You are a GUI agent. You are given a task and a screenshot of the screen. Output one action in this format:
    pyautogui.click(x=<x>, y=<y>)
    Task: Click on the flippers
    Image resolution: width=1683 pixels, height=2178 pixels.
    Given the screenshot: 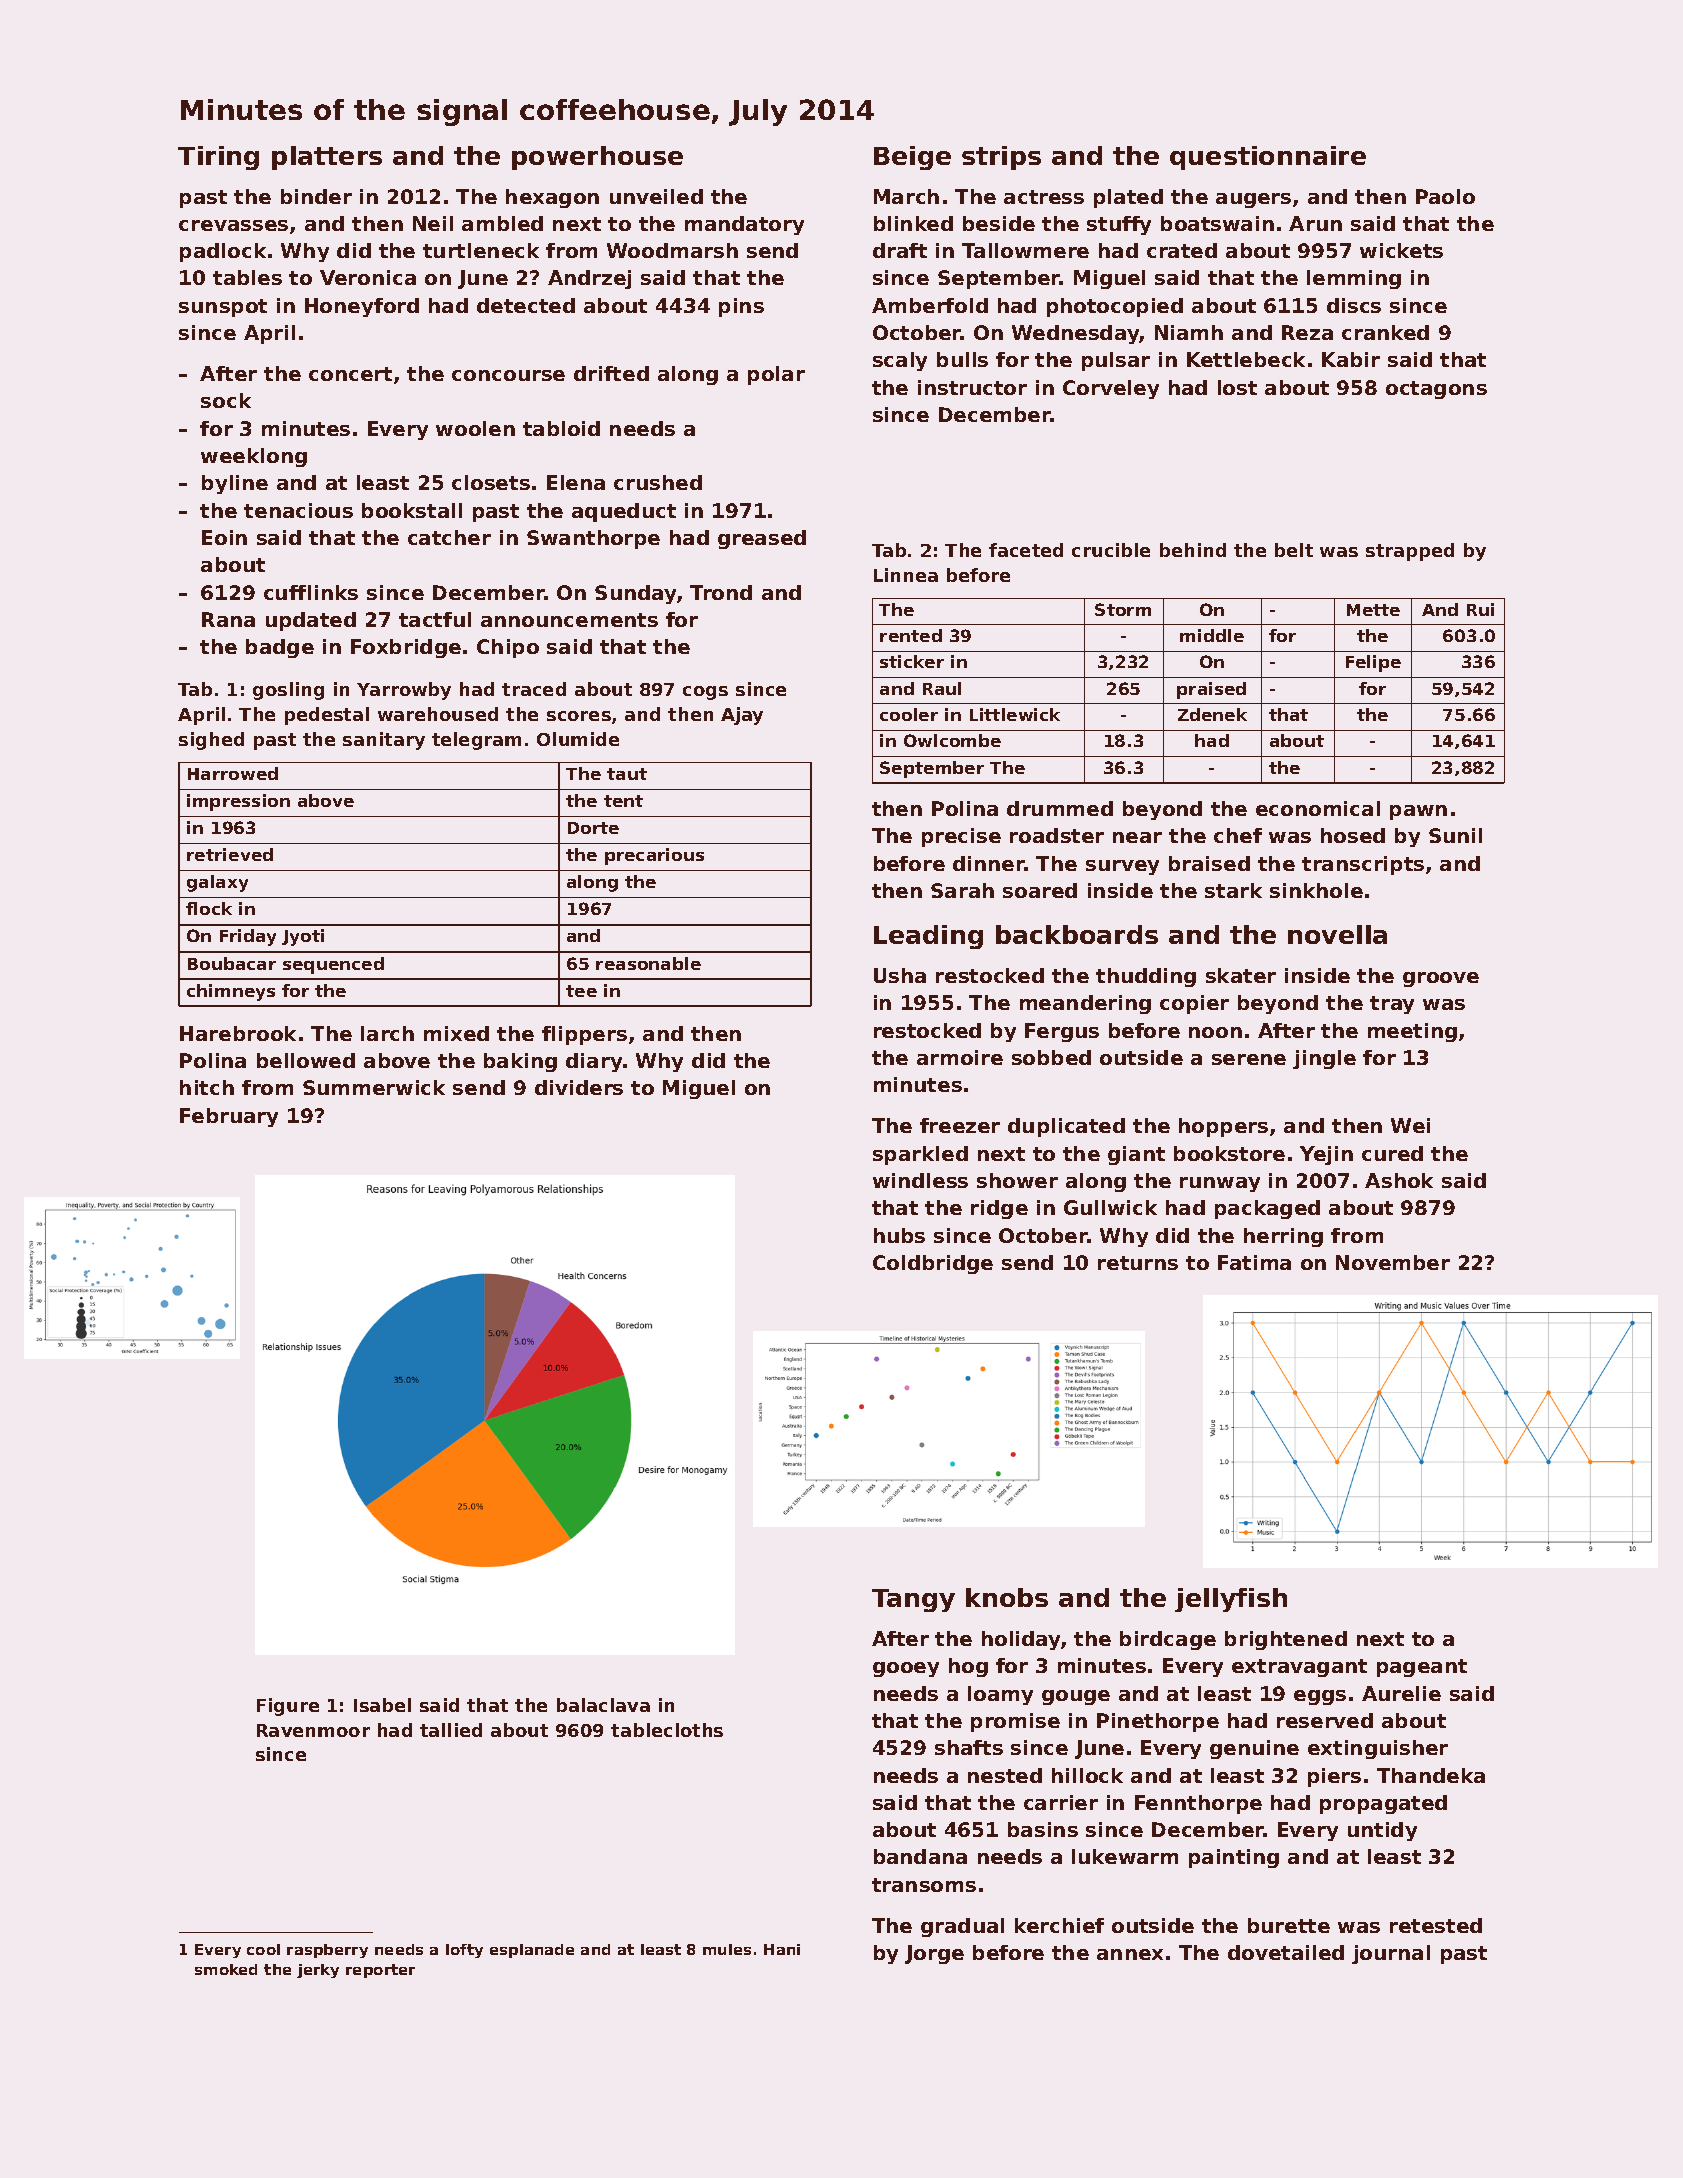 What is the action you would take?
    pyautogui.click(x=584, y=1035)
